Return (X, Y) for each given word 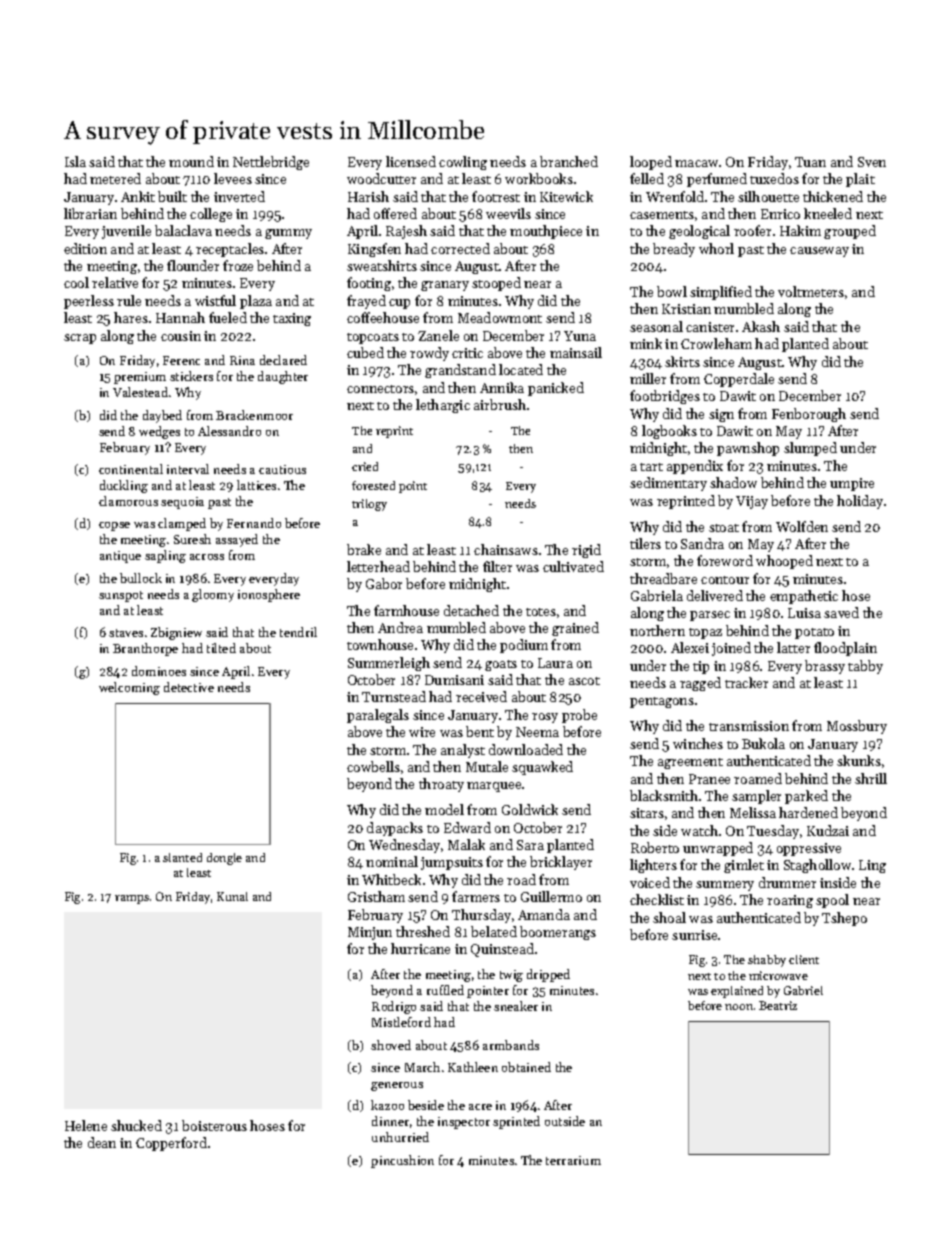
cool (76, 282)
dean (102, 1142)
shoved (391, 1045)
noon (739, 1007)
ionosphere (269, 595)
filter (497, 566)
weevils (508, 213)
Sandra (702, 543)
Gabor (384, 583)
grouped (850, 232)
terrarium (573, 1160)
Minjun (370, 933)
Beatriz (778, 1005)
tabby (865, 667)
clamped (182, 524)
